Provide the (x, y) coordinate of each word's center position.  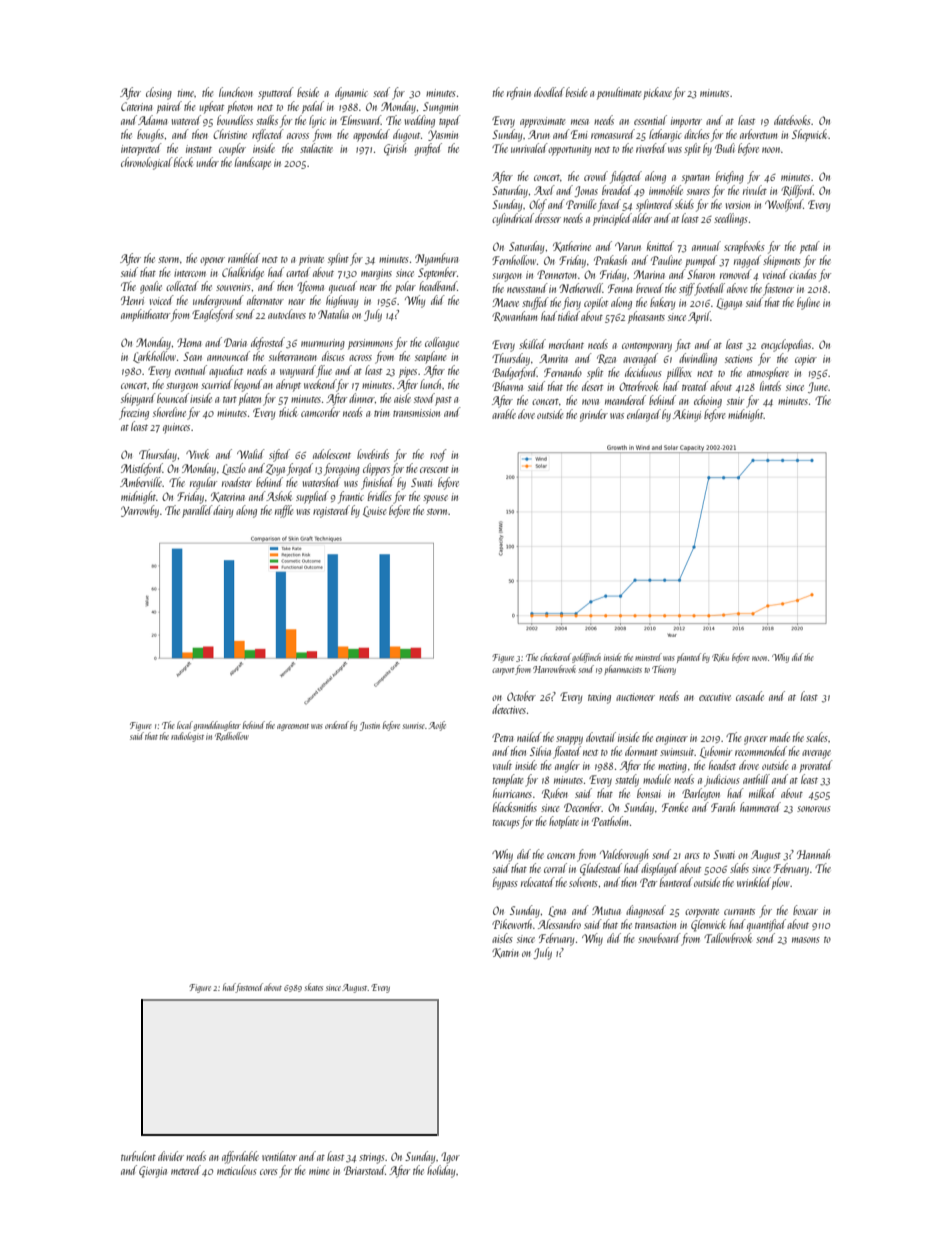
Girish (395, 149)
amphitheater (145, 315)
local (185, 725)
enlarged (644, 415)
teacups (506, 824)
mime (319, 1171)
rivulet (755, 190)
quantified (766, 925)
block (183, 162)
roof (438, 455)
